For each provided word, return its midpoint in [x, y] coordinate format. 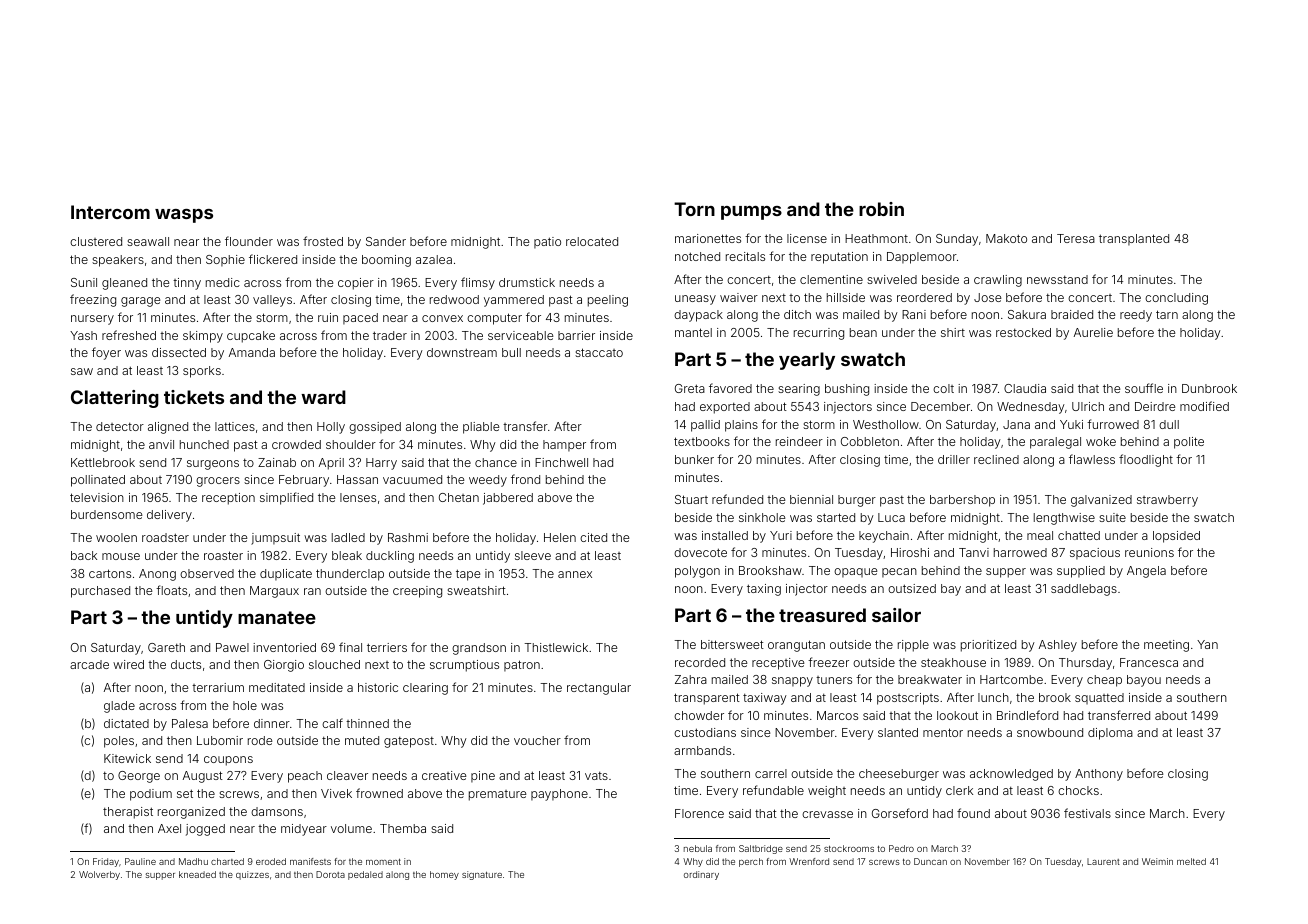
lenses [358, 497]
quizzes [252, 875]
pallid [705, 426]
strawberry [1167, 501]
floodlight [1146, 460]
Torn [694, 209]
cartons [110, 573]
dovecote [700, 552]
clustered [96, 241]
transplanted [1134, 240]
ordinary [701, 875]
